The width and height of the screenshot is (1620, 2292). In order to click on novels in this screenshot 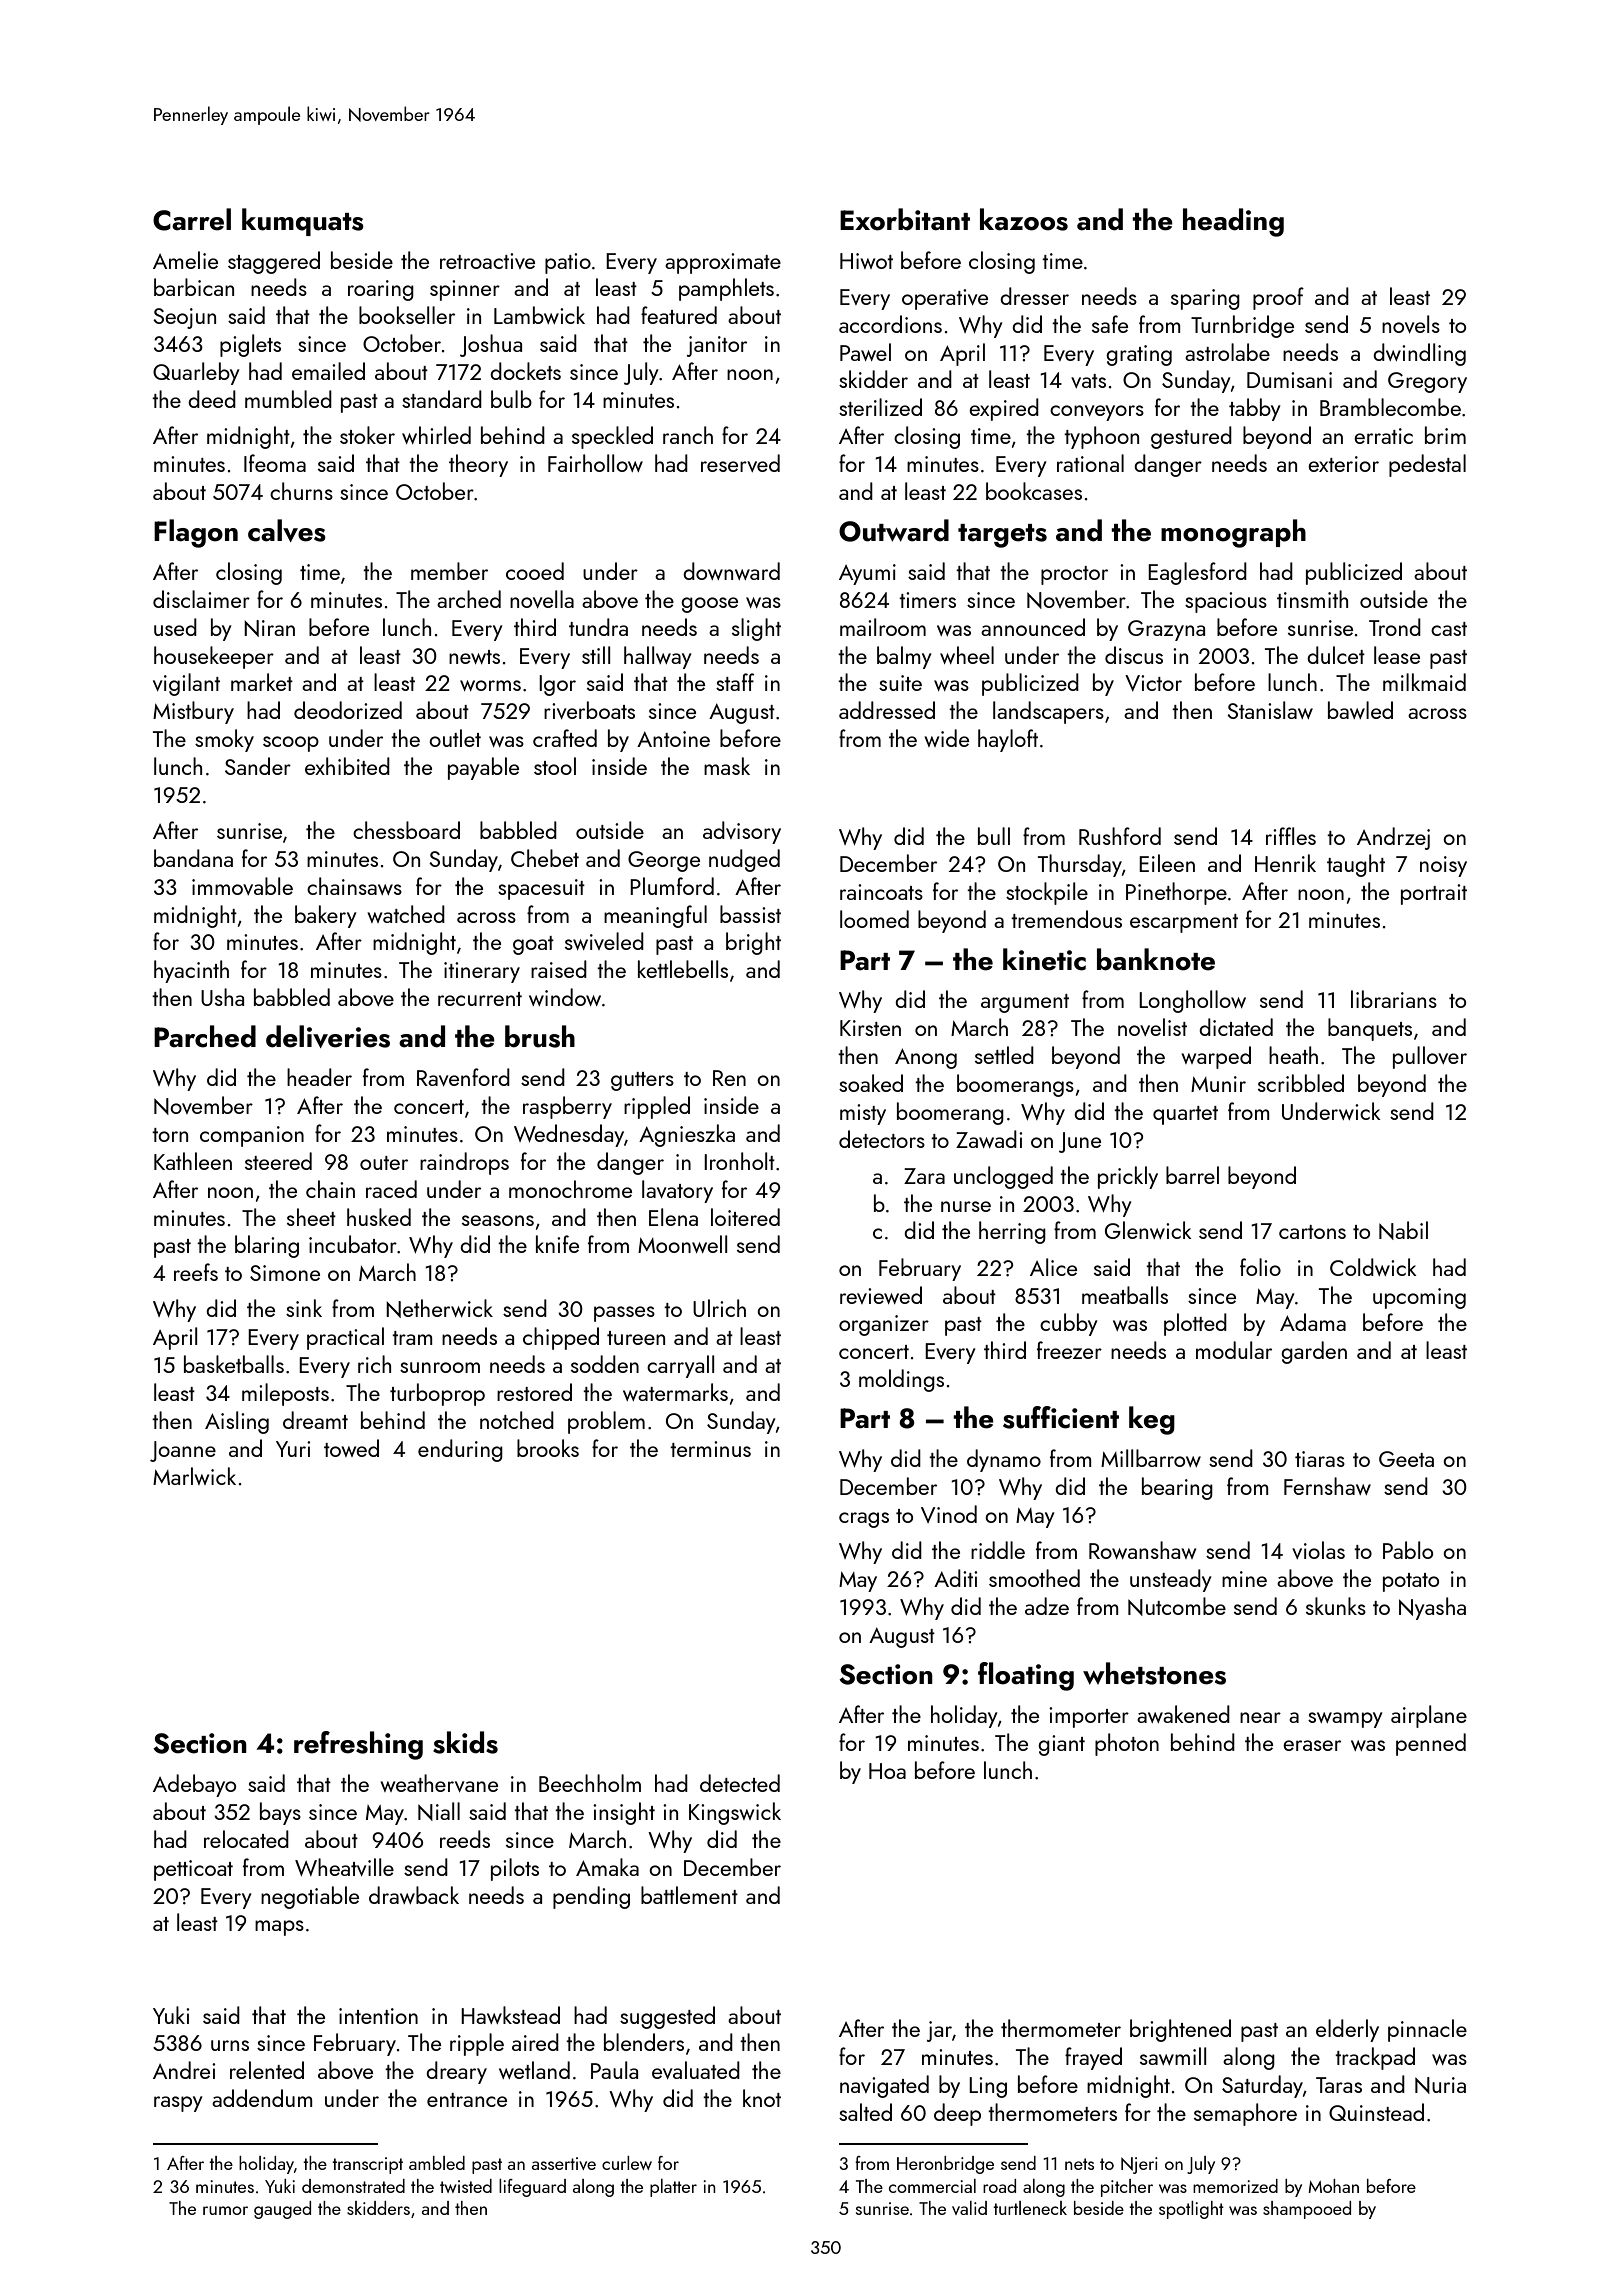, I will do `click(1411, 324)`.
